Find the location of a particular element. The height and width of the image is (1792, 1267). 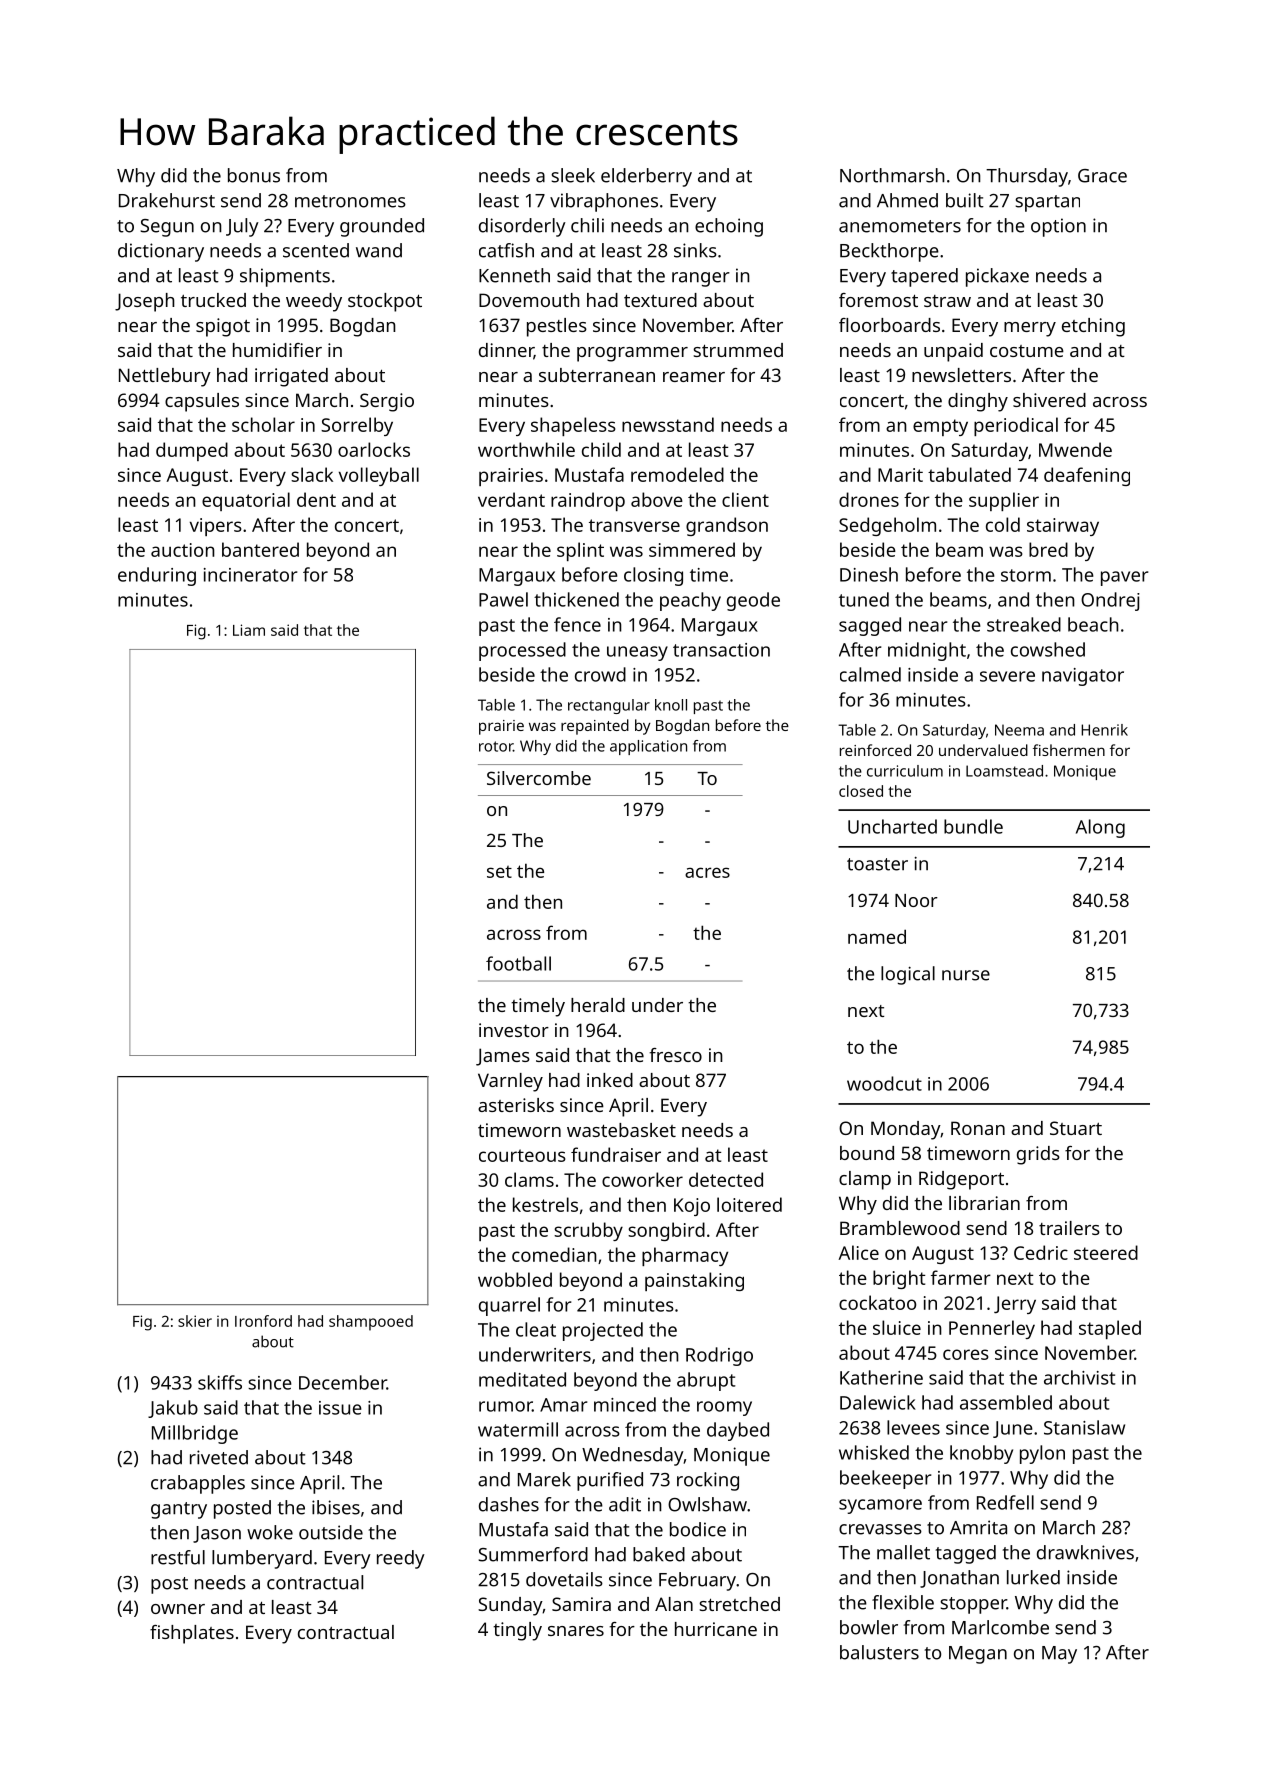

Drakehurst is located at coordinates (167, 200).
